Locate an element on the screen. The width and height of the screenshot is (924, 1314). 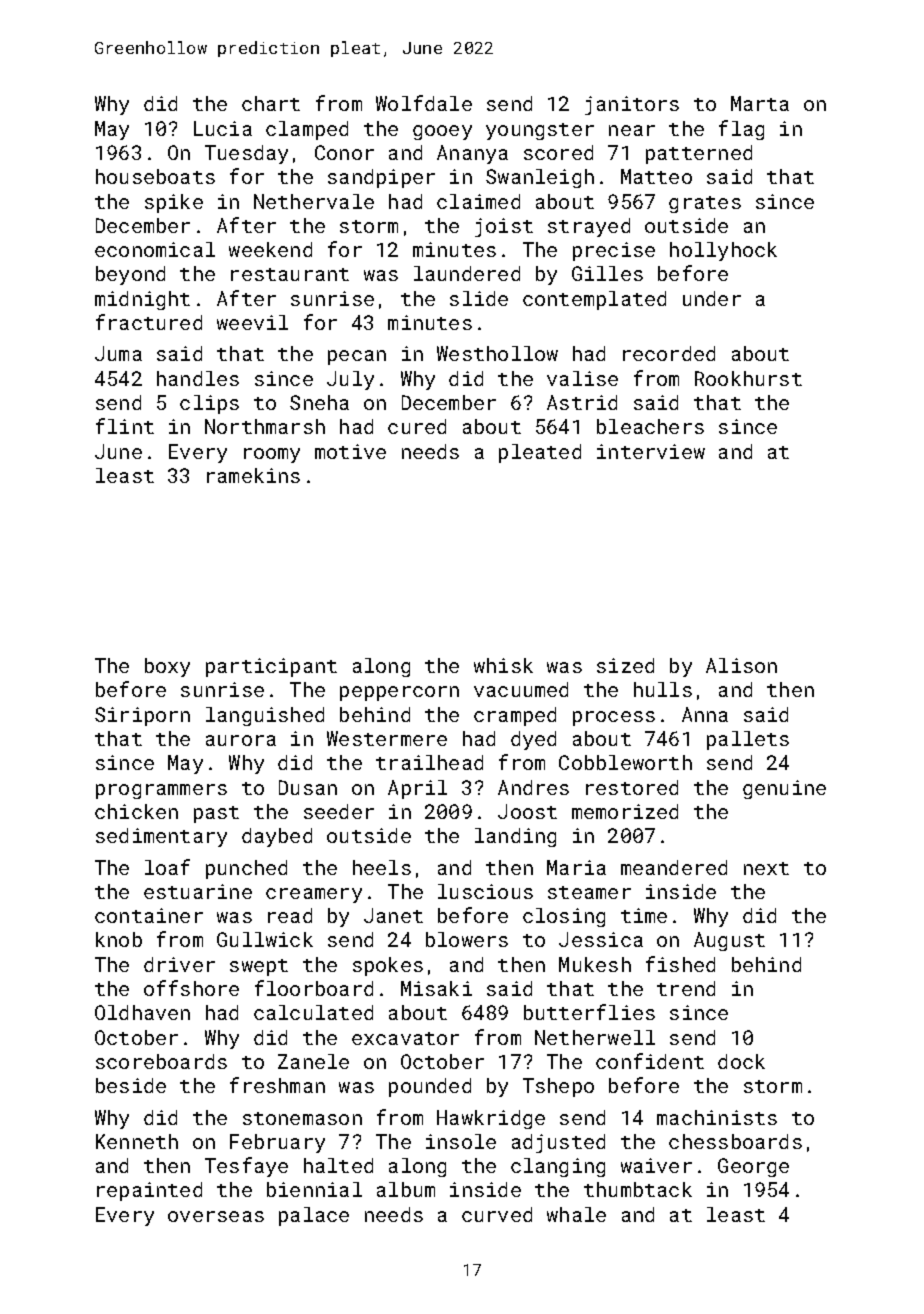
freshman is located at coordinates (277, 1085).
